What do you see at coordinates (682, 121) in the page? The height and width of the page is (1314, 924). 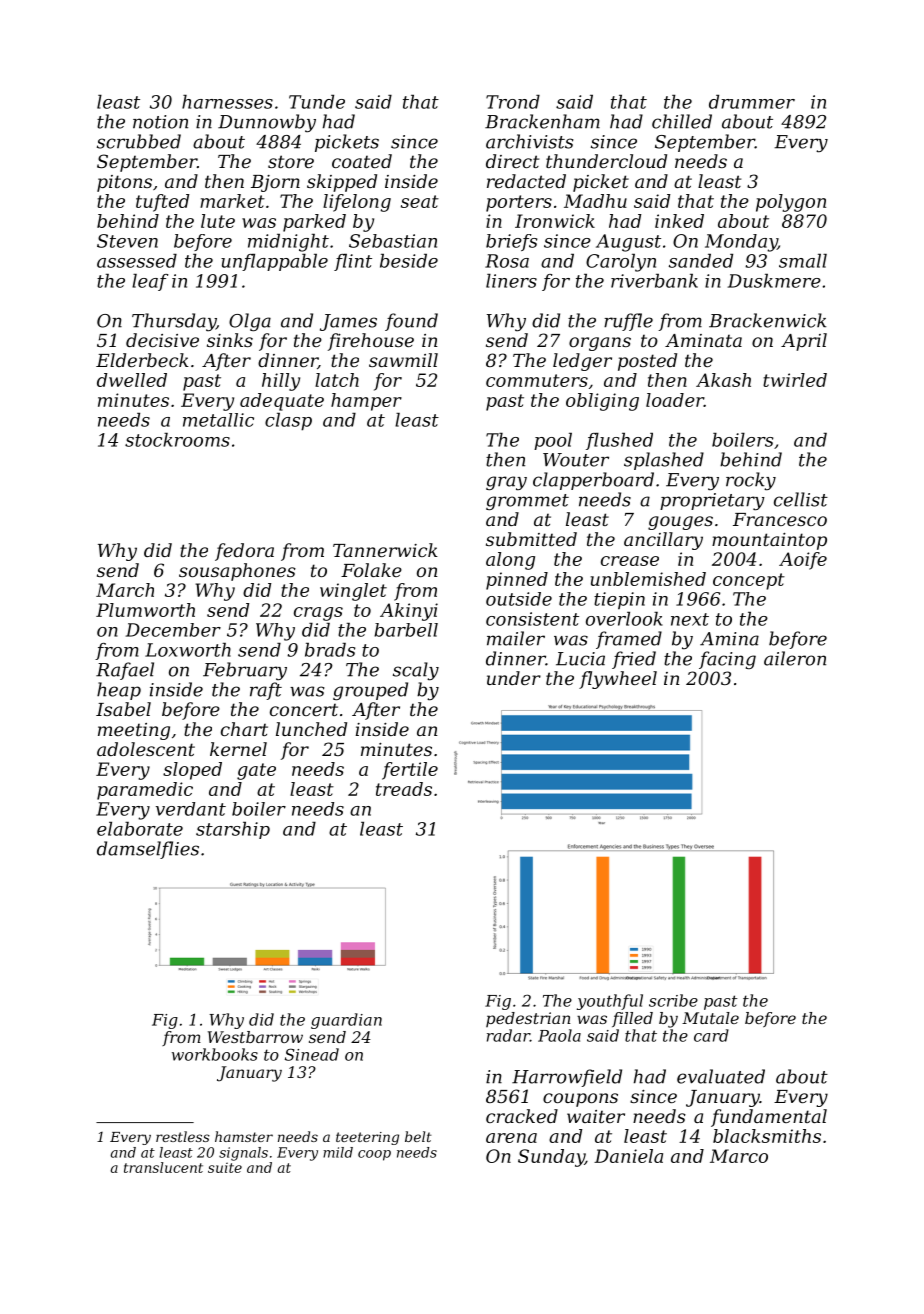 I see `chilled` at bounding box center [682, 121].
